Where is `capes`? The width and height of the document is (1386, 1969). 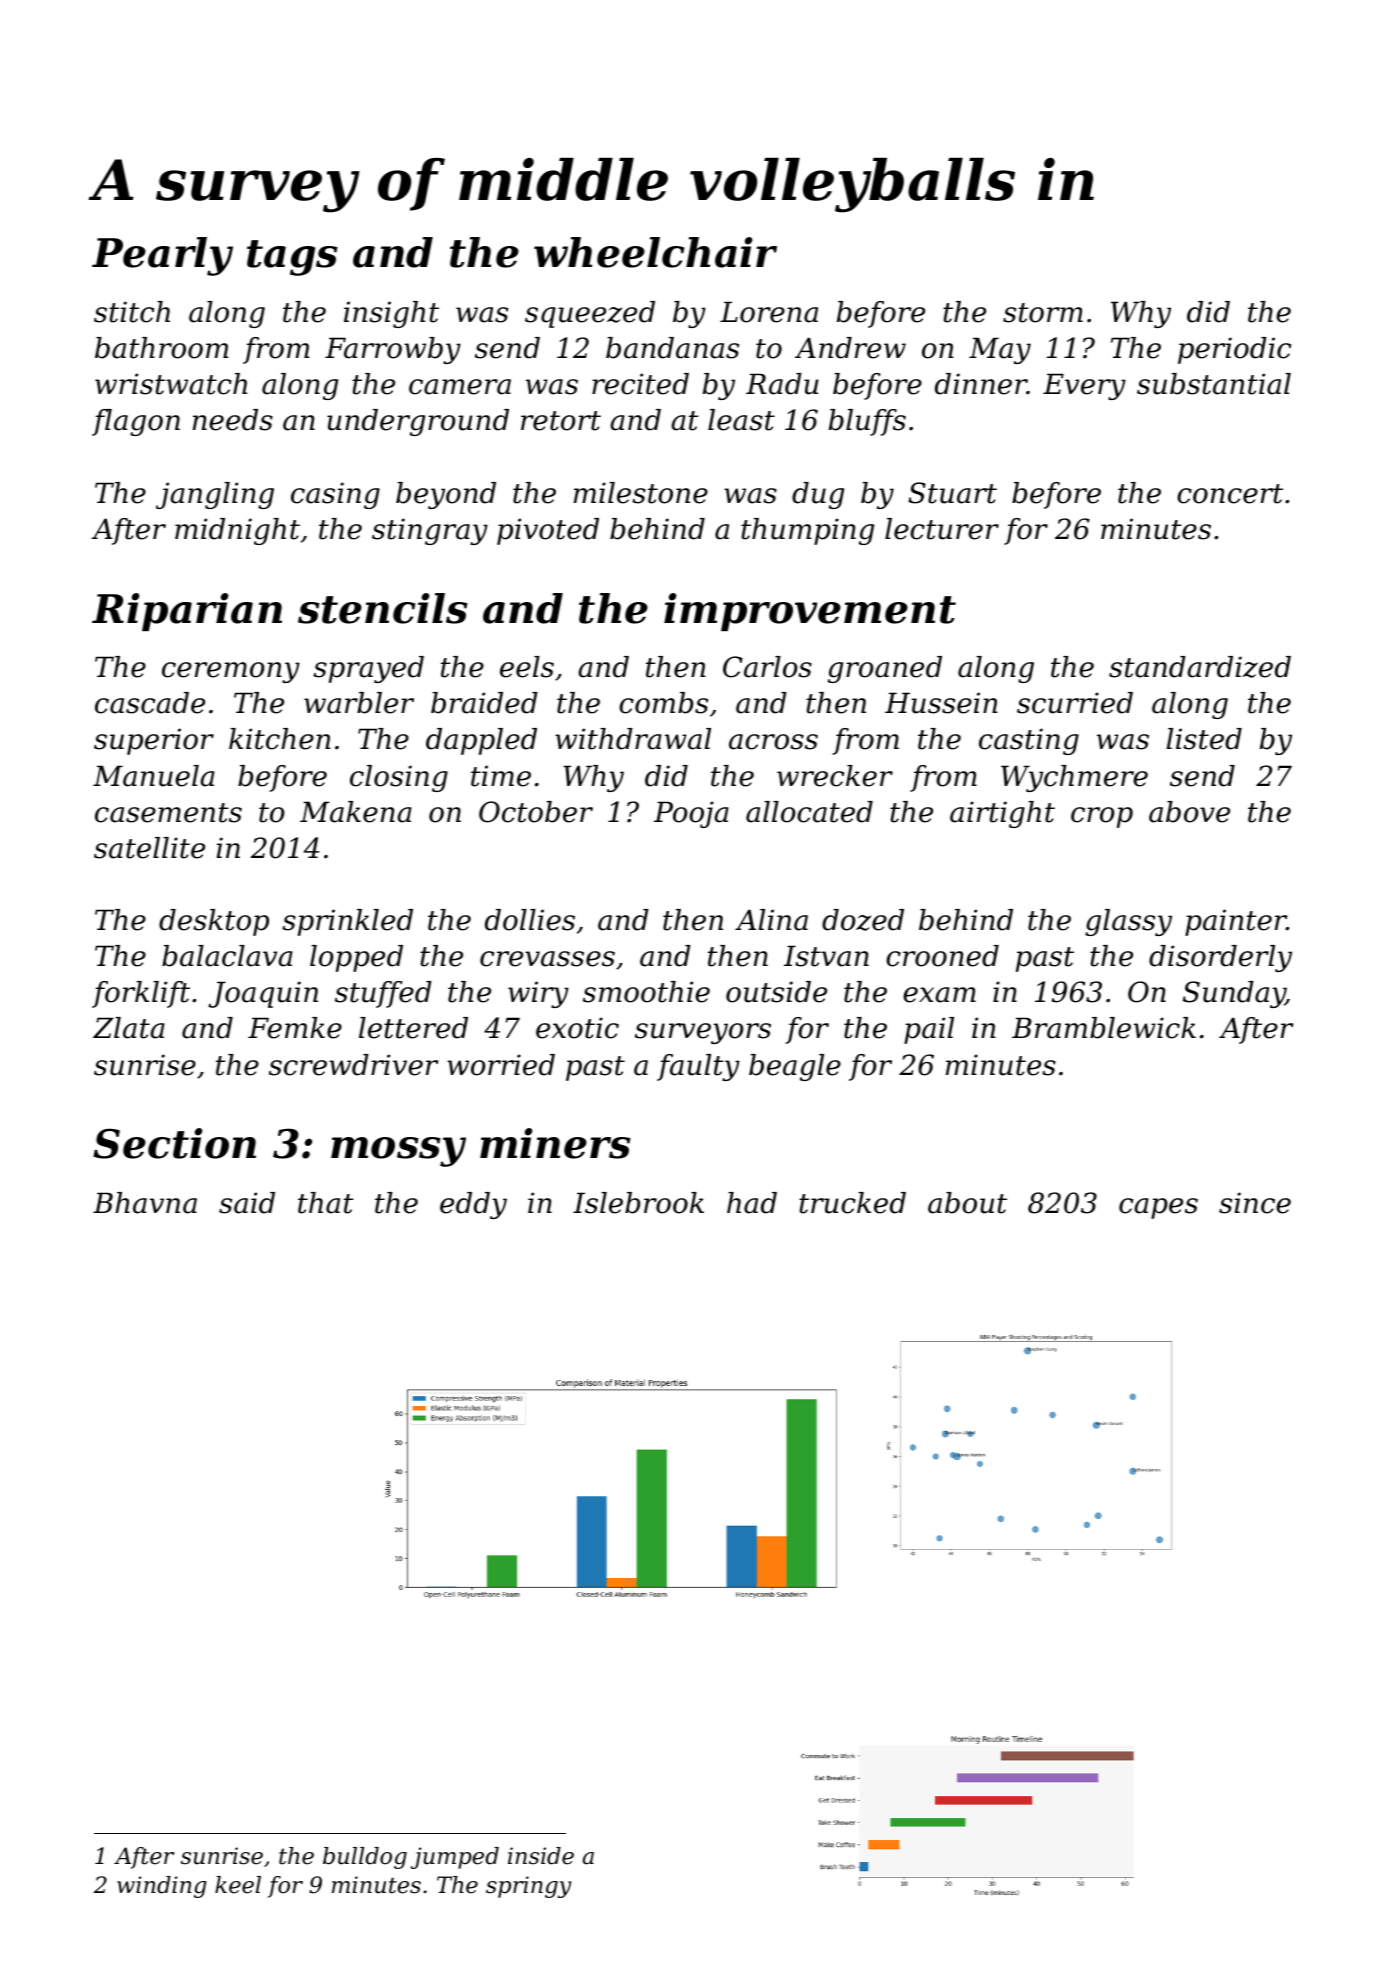
capes is located at coordinates (1158, 1208).
